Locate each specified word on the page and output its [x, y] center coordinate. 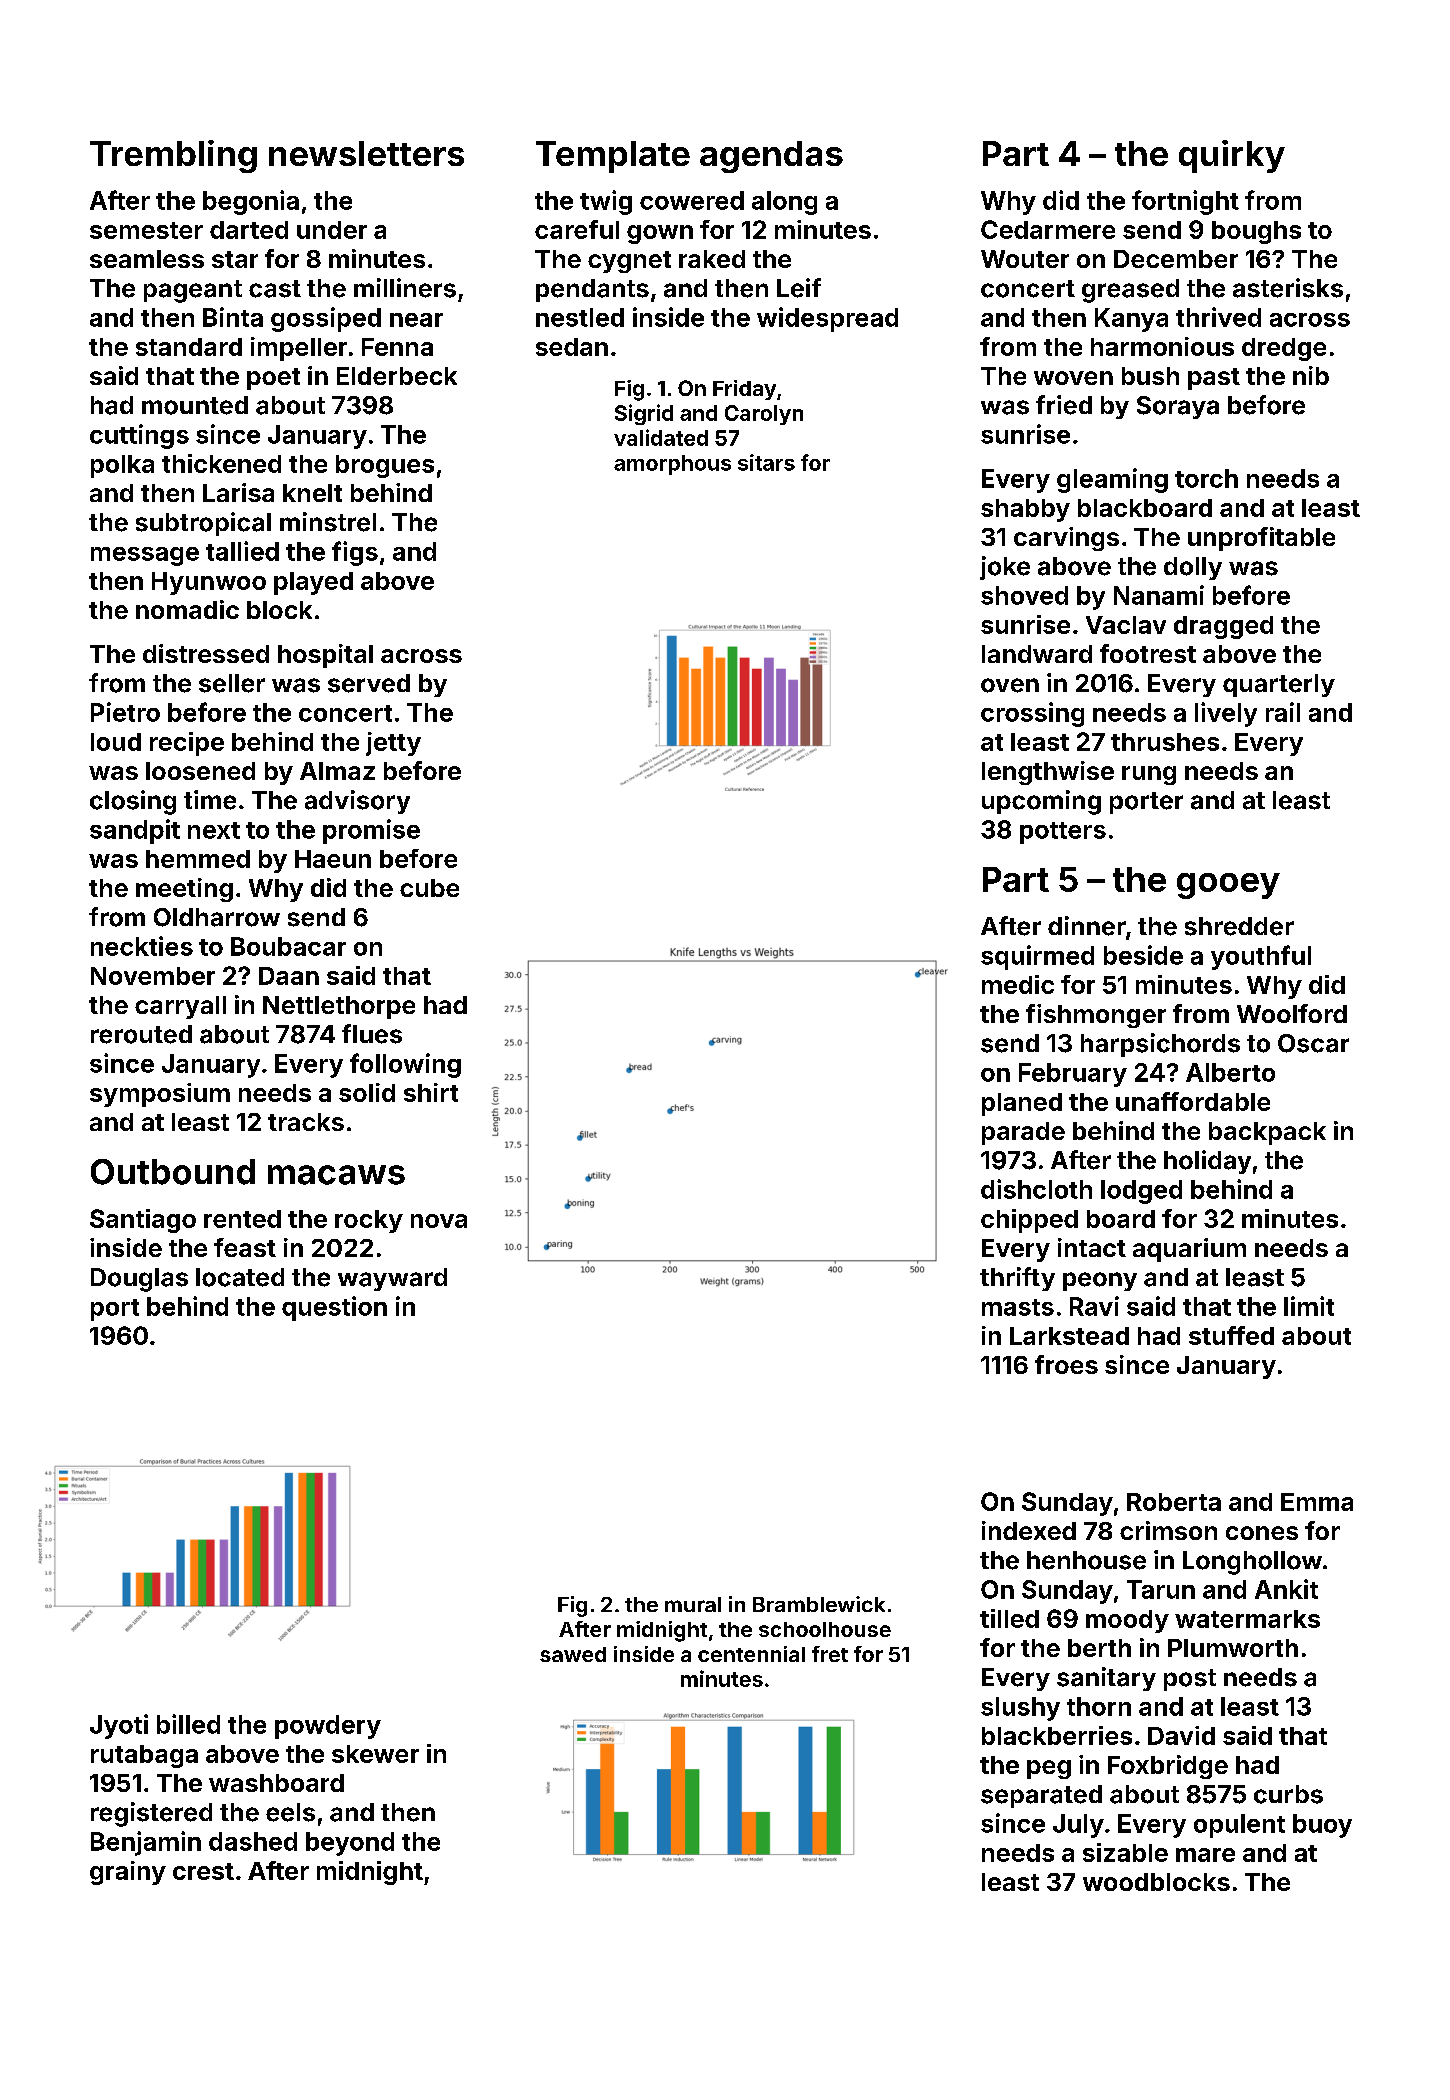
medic [1018, 984]
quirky [1232, 156]
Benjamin [146, 1843]
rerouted [141, 1034]
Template [613, 157]
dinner [1087, 926]
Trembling [173, 156]
